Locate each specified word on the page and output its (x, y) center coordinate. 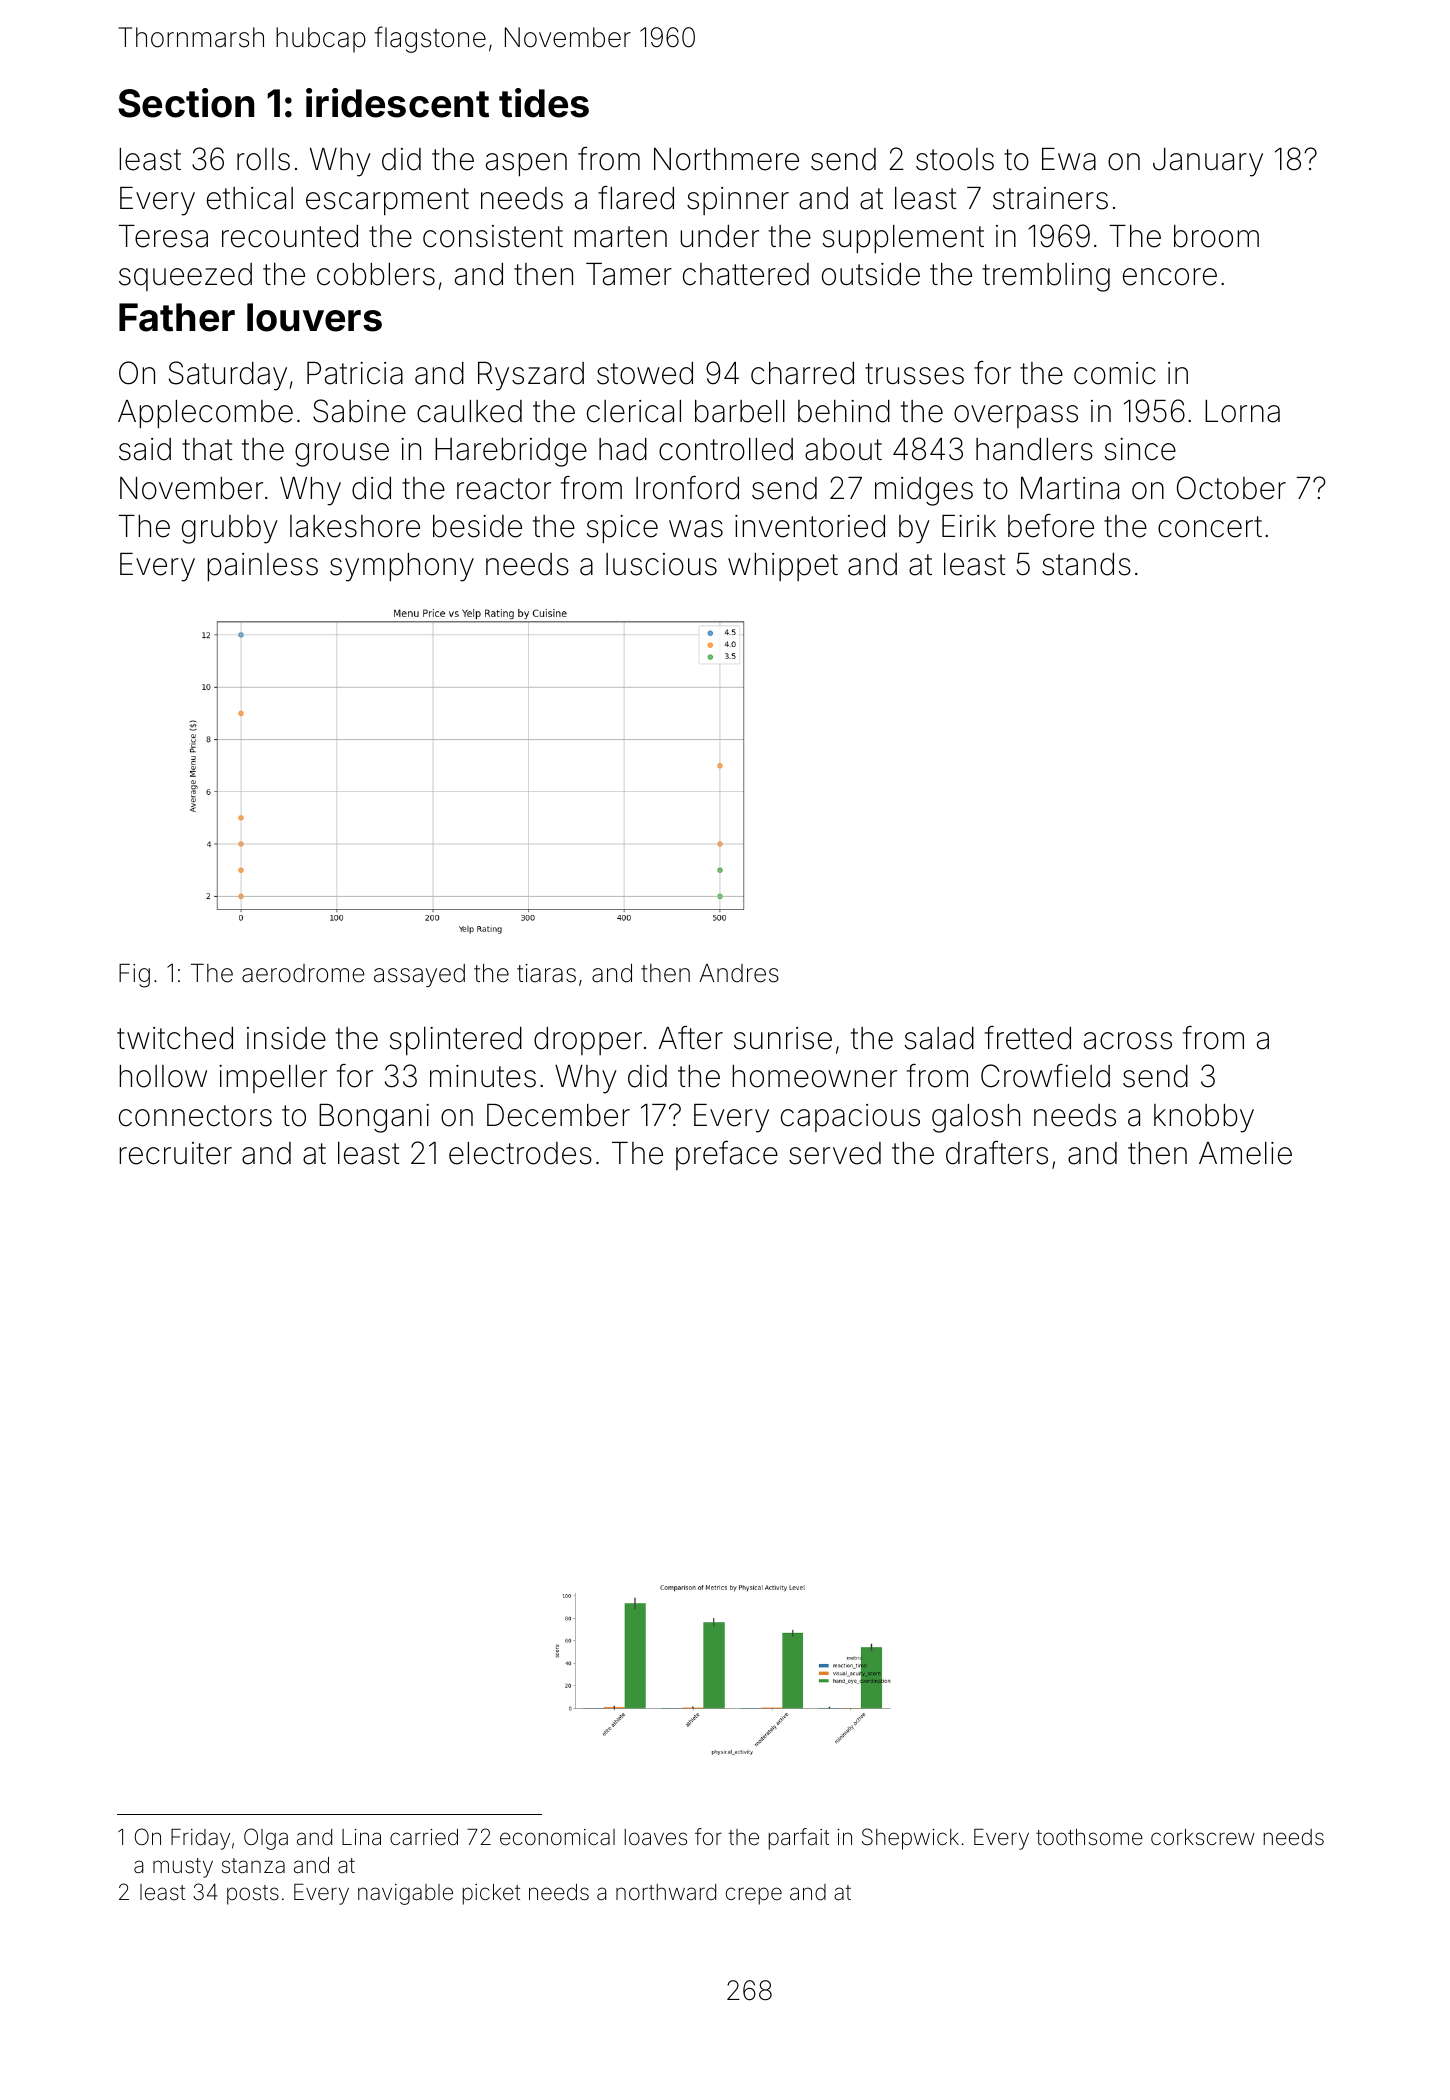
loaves (656, 1837)
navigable (405, 1894)
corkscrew (1203, 1837)
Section (186, 103)
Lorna (1242, 411)
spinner (738, 201)
